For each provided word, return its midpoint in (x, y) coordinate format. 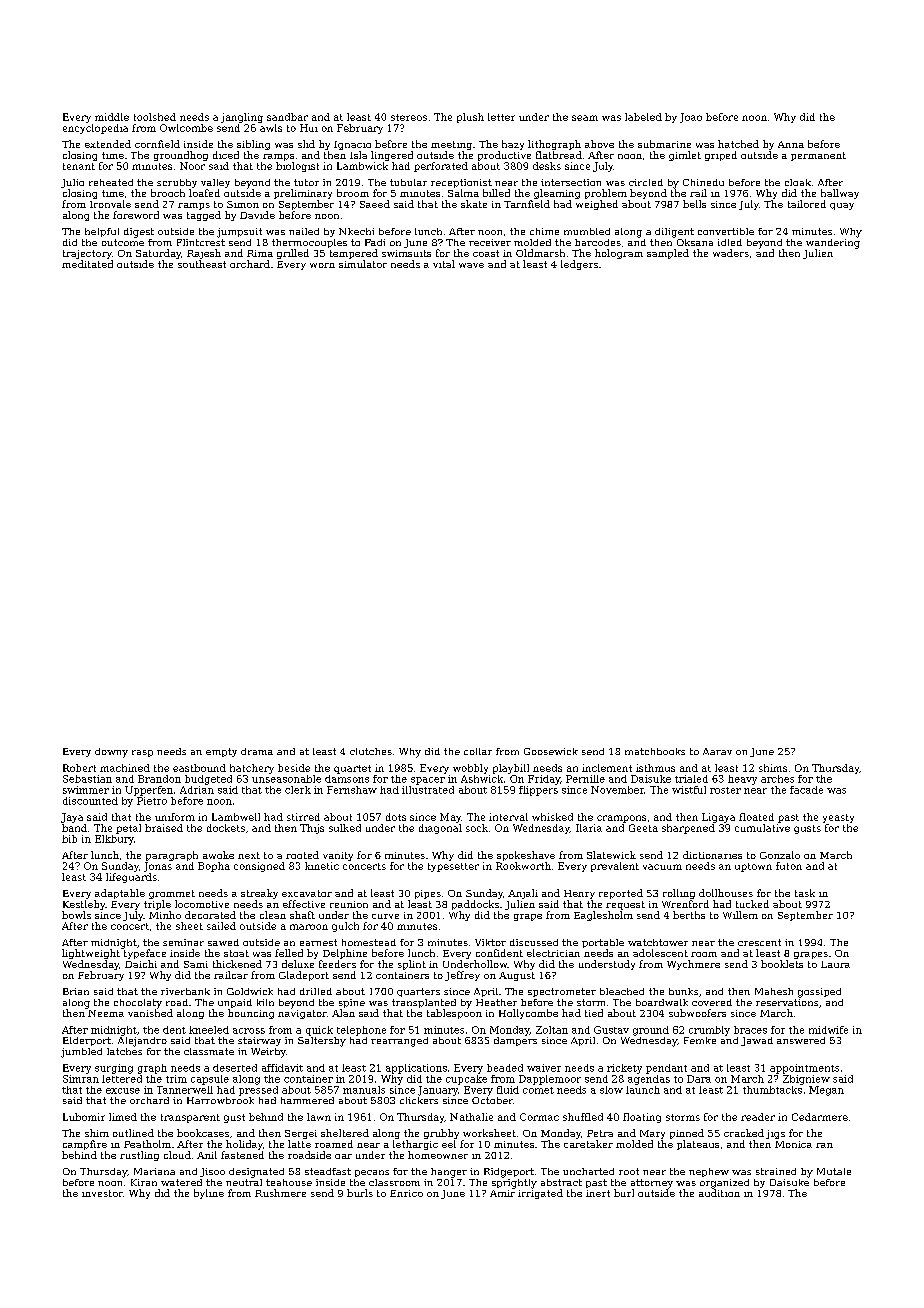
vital (444, 264)
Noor (192, 166)
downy (111, 753)
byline (209, 1194)
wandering (833, 244)
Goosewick (551, 751)
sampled (668, 254)
